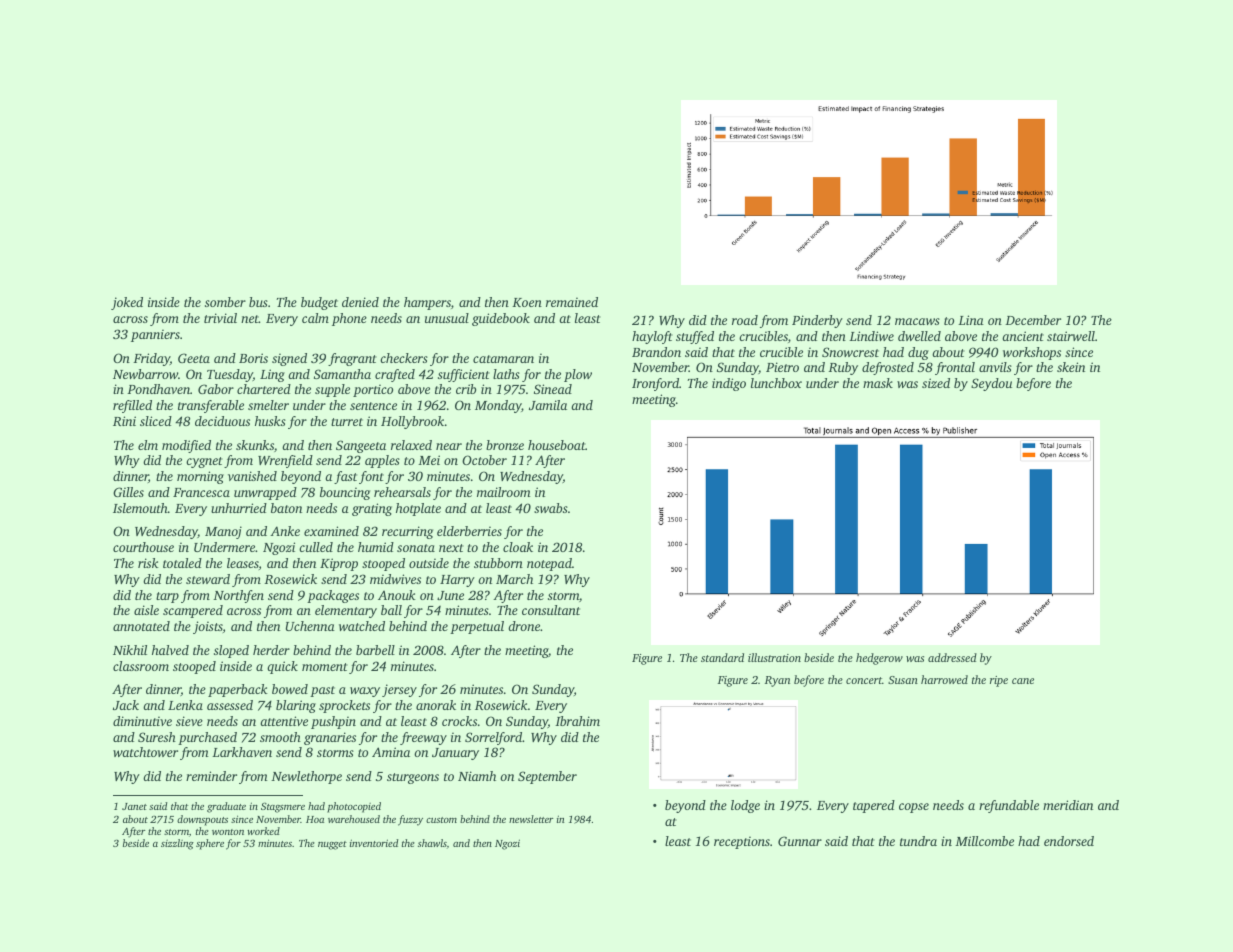 The width and height of the document is (1233, 952). I want to click on Pinderby, so click(817, 321).
